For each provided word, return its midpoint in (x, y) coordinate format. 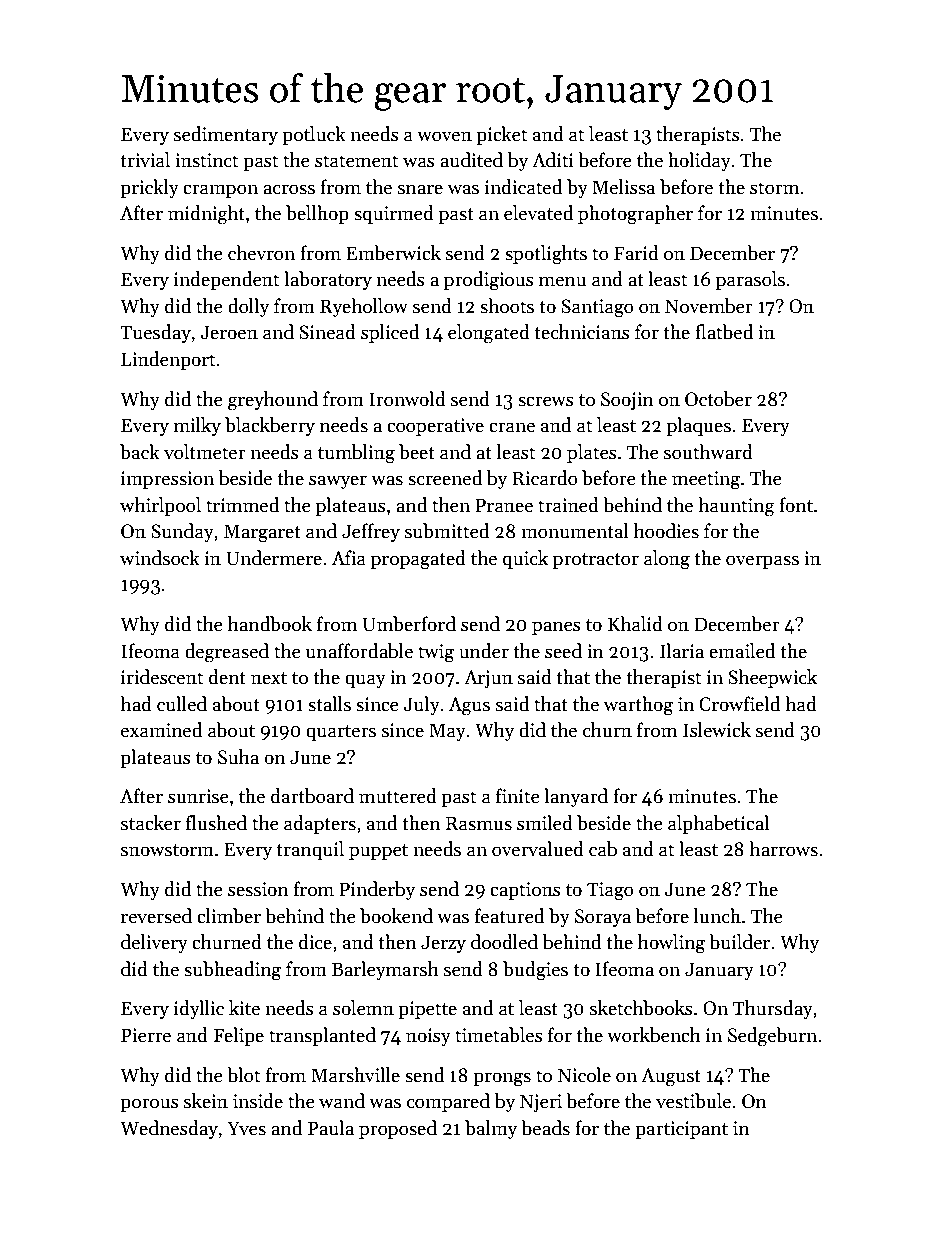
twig (436, 653)
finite (518, 796)
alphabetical (718, 824)
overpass (762, 562)
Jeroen (229, 332)
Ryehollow (364, 307)
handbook (270, 624)
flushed (216, 823)
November (709, 306)
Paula (331, 1128)
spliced (390, 333)
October (718, 399)
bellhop (317, 214)
